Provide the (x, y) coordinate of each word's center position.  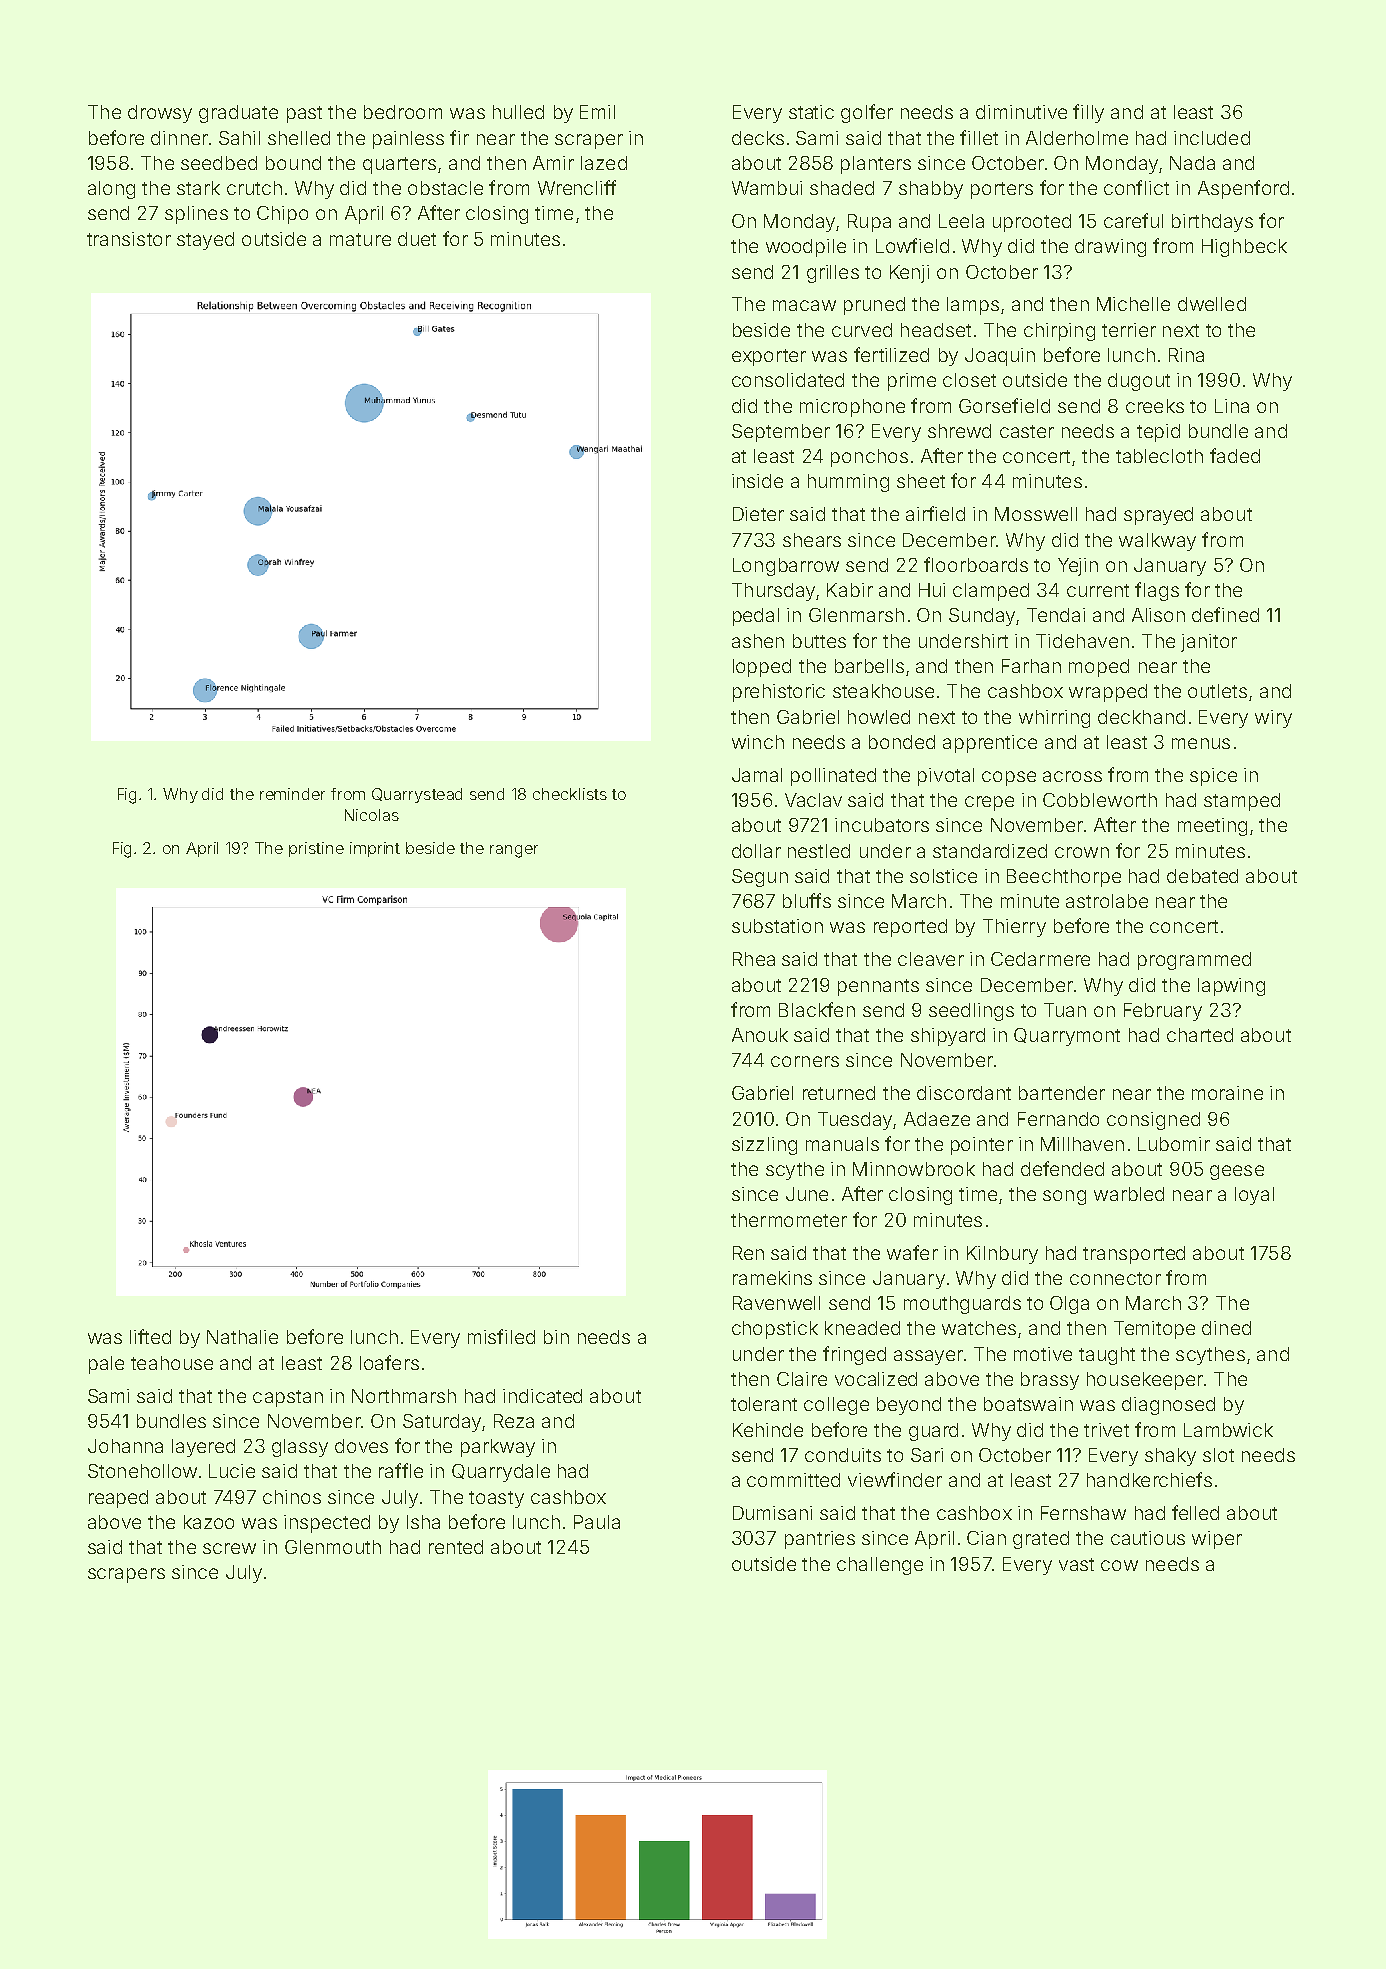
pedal (756, 617)
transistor (129, 239)
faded (1235, 455)
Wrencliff (577, 187)
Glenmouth (333, 1547)
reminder (292, 794)
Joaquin (1000, 357)
